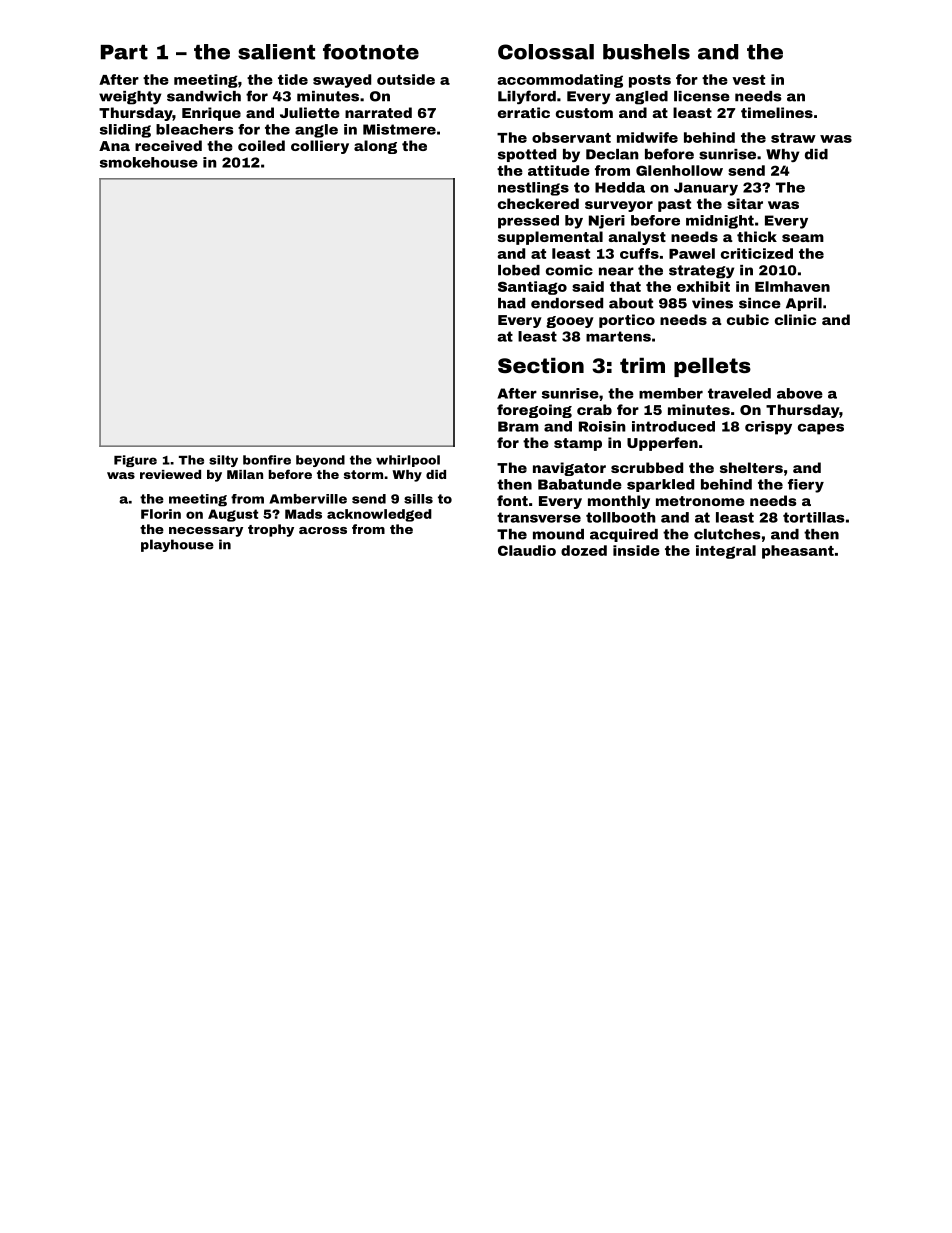 This document has width=952, height=1233. I want to click on midwife, so click(647, 137).
